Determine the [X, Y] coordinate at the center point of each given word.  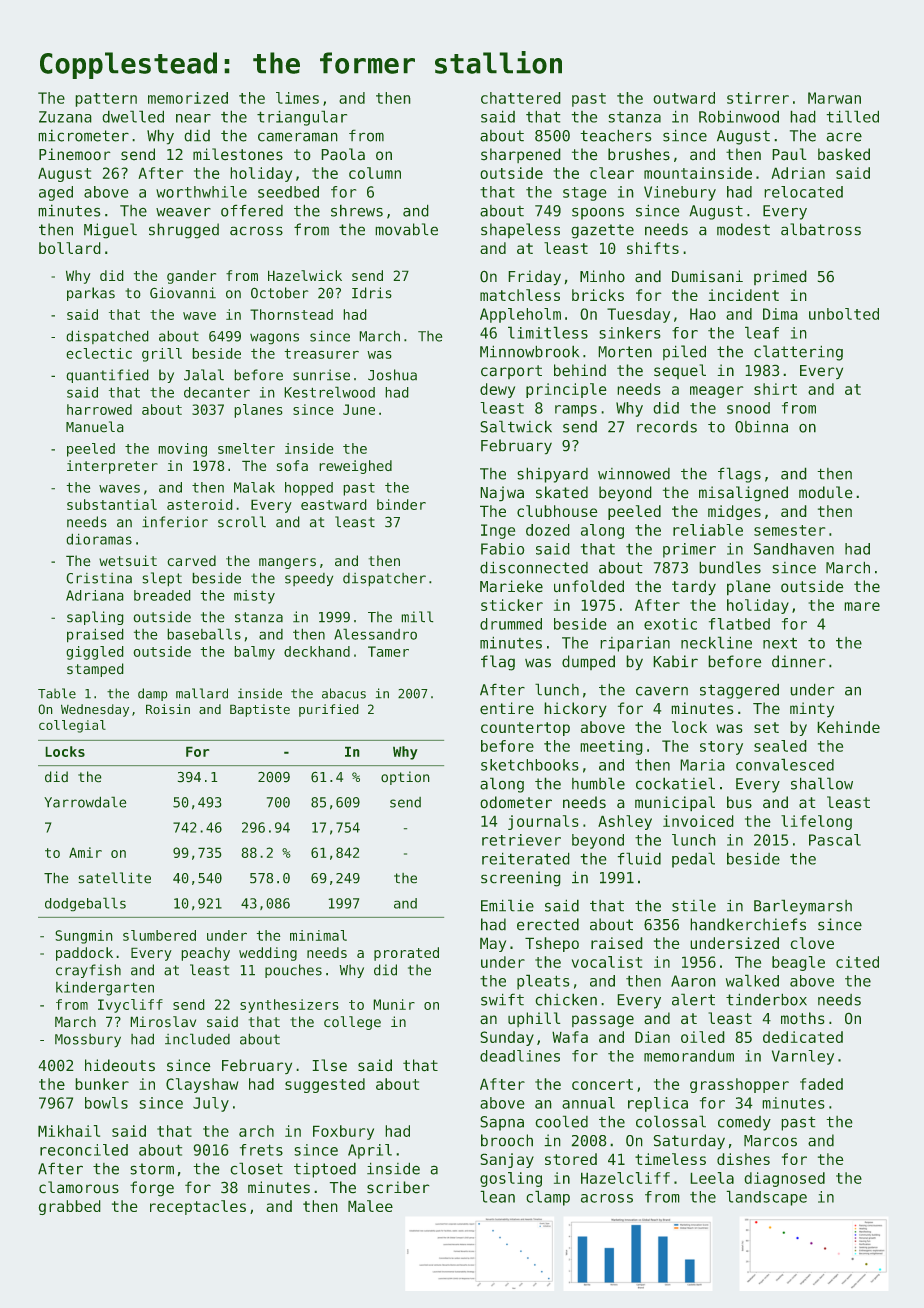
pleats [543, 982]
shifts [653, 248]
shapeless [520, 230]
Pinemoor [74, 154]
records [667, 427]
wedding [268, 954]
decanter [217, 392]
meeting [611, 747]
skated [562, 492]
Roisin [168, 709]
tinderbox [766, 1000]
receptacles [198, 1207]
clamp [548, 1198]
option [405, 778]
